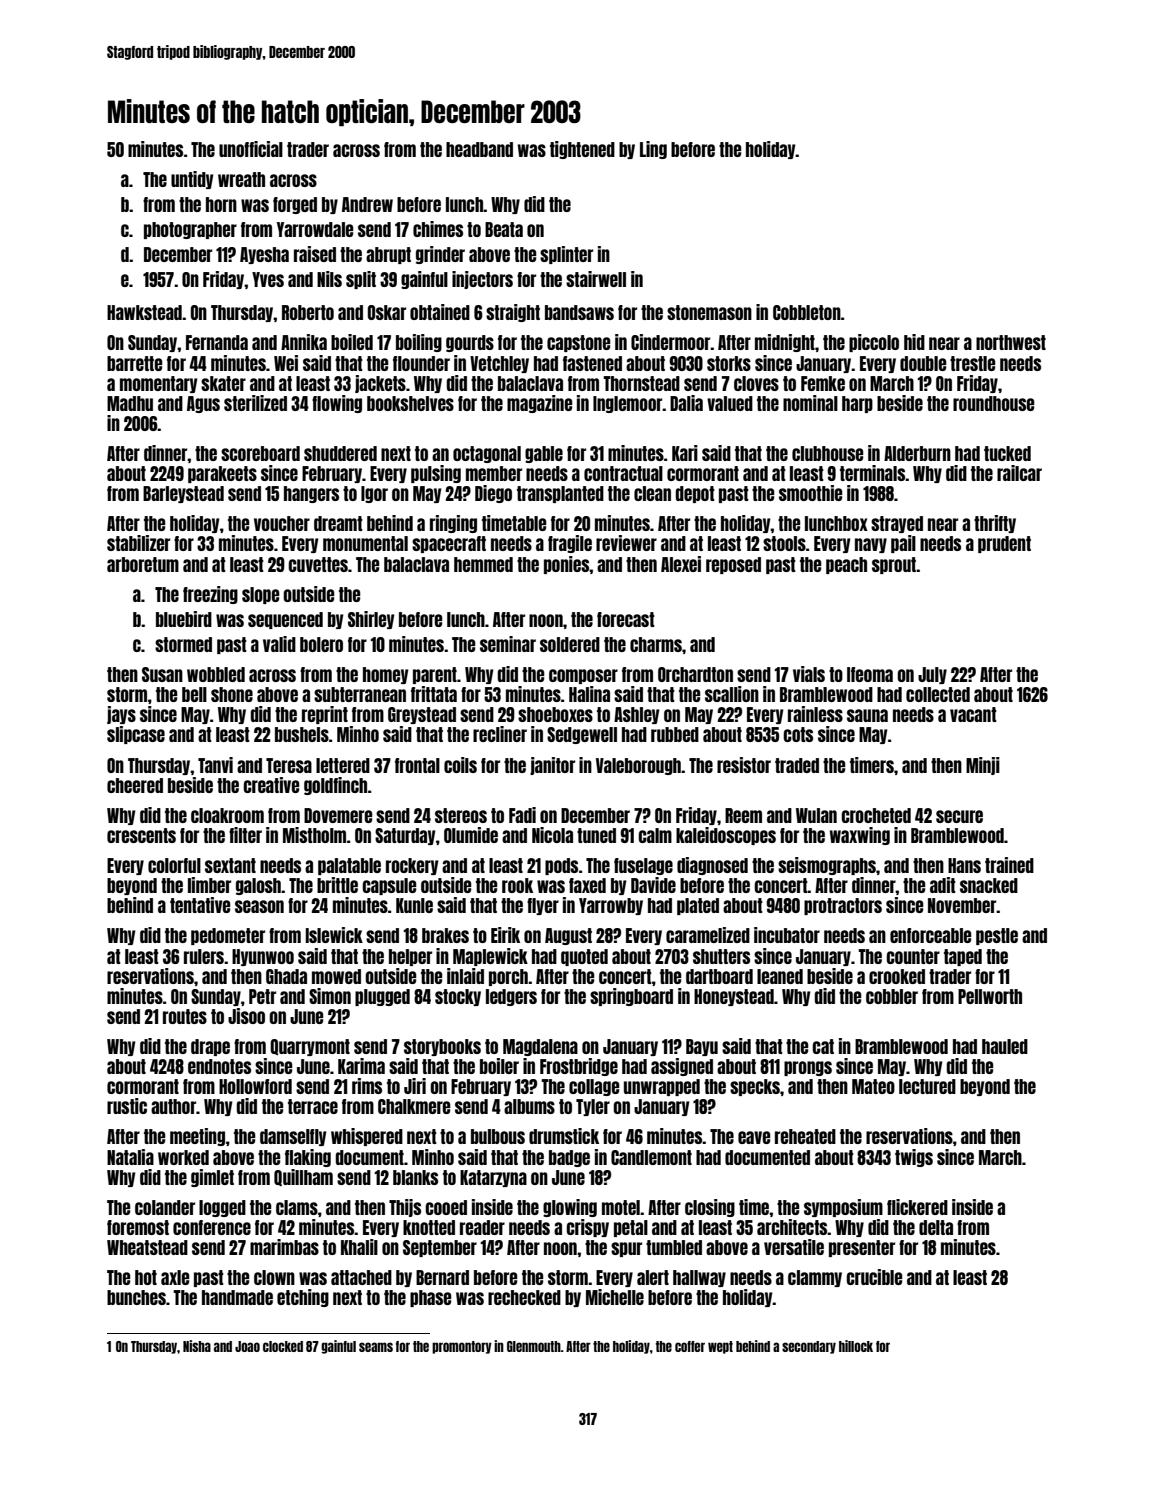  I want to click on northwest, so click(1011, 342).
